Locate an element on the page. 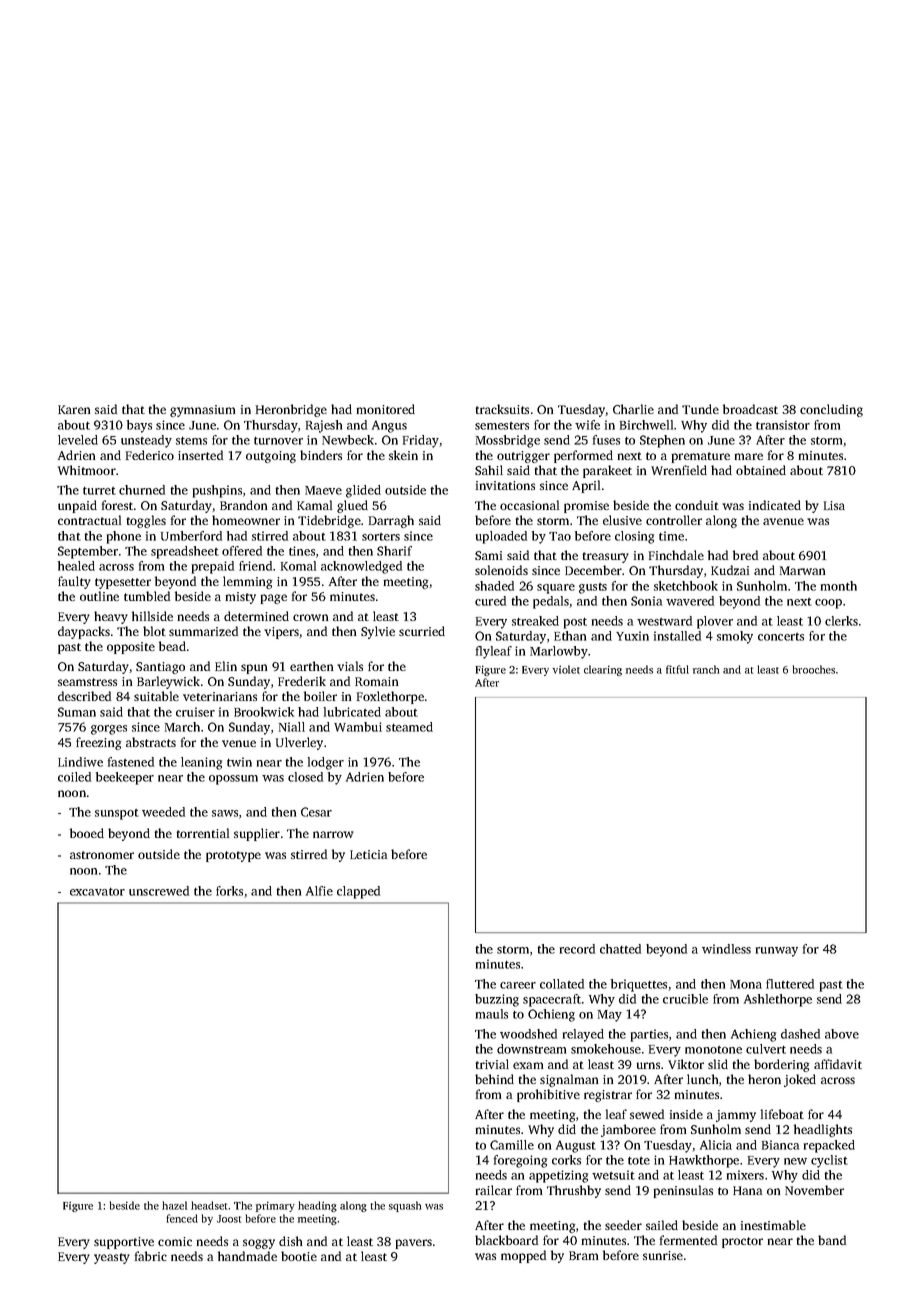 Image resolution: width=924 pixels, height=1314 pixels. glided is located at coordinates (363, 491).
